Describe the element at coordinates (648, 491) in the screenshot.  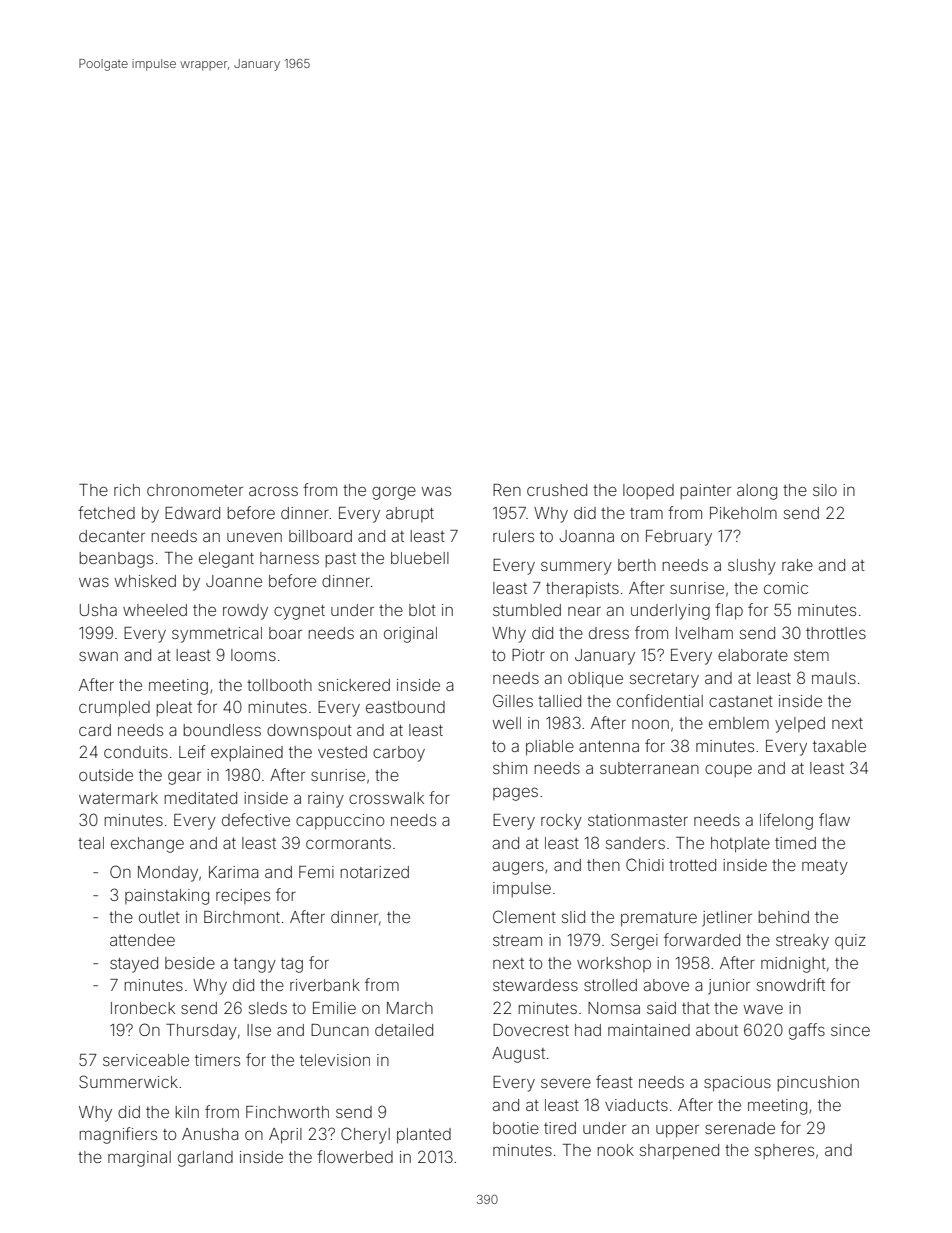
I see `looped` at that location.
